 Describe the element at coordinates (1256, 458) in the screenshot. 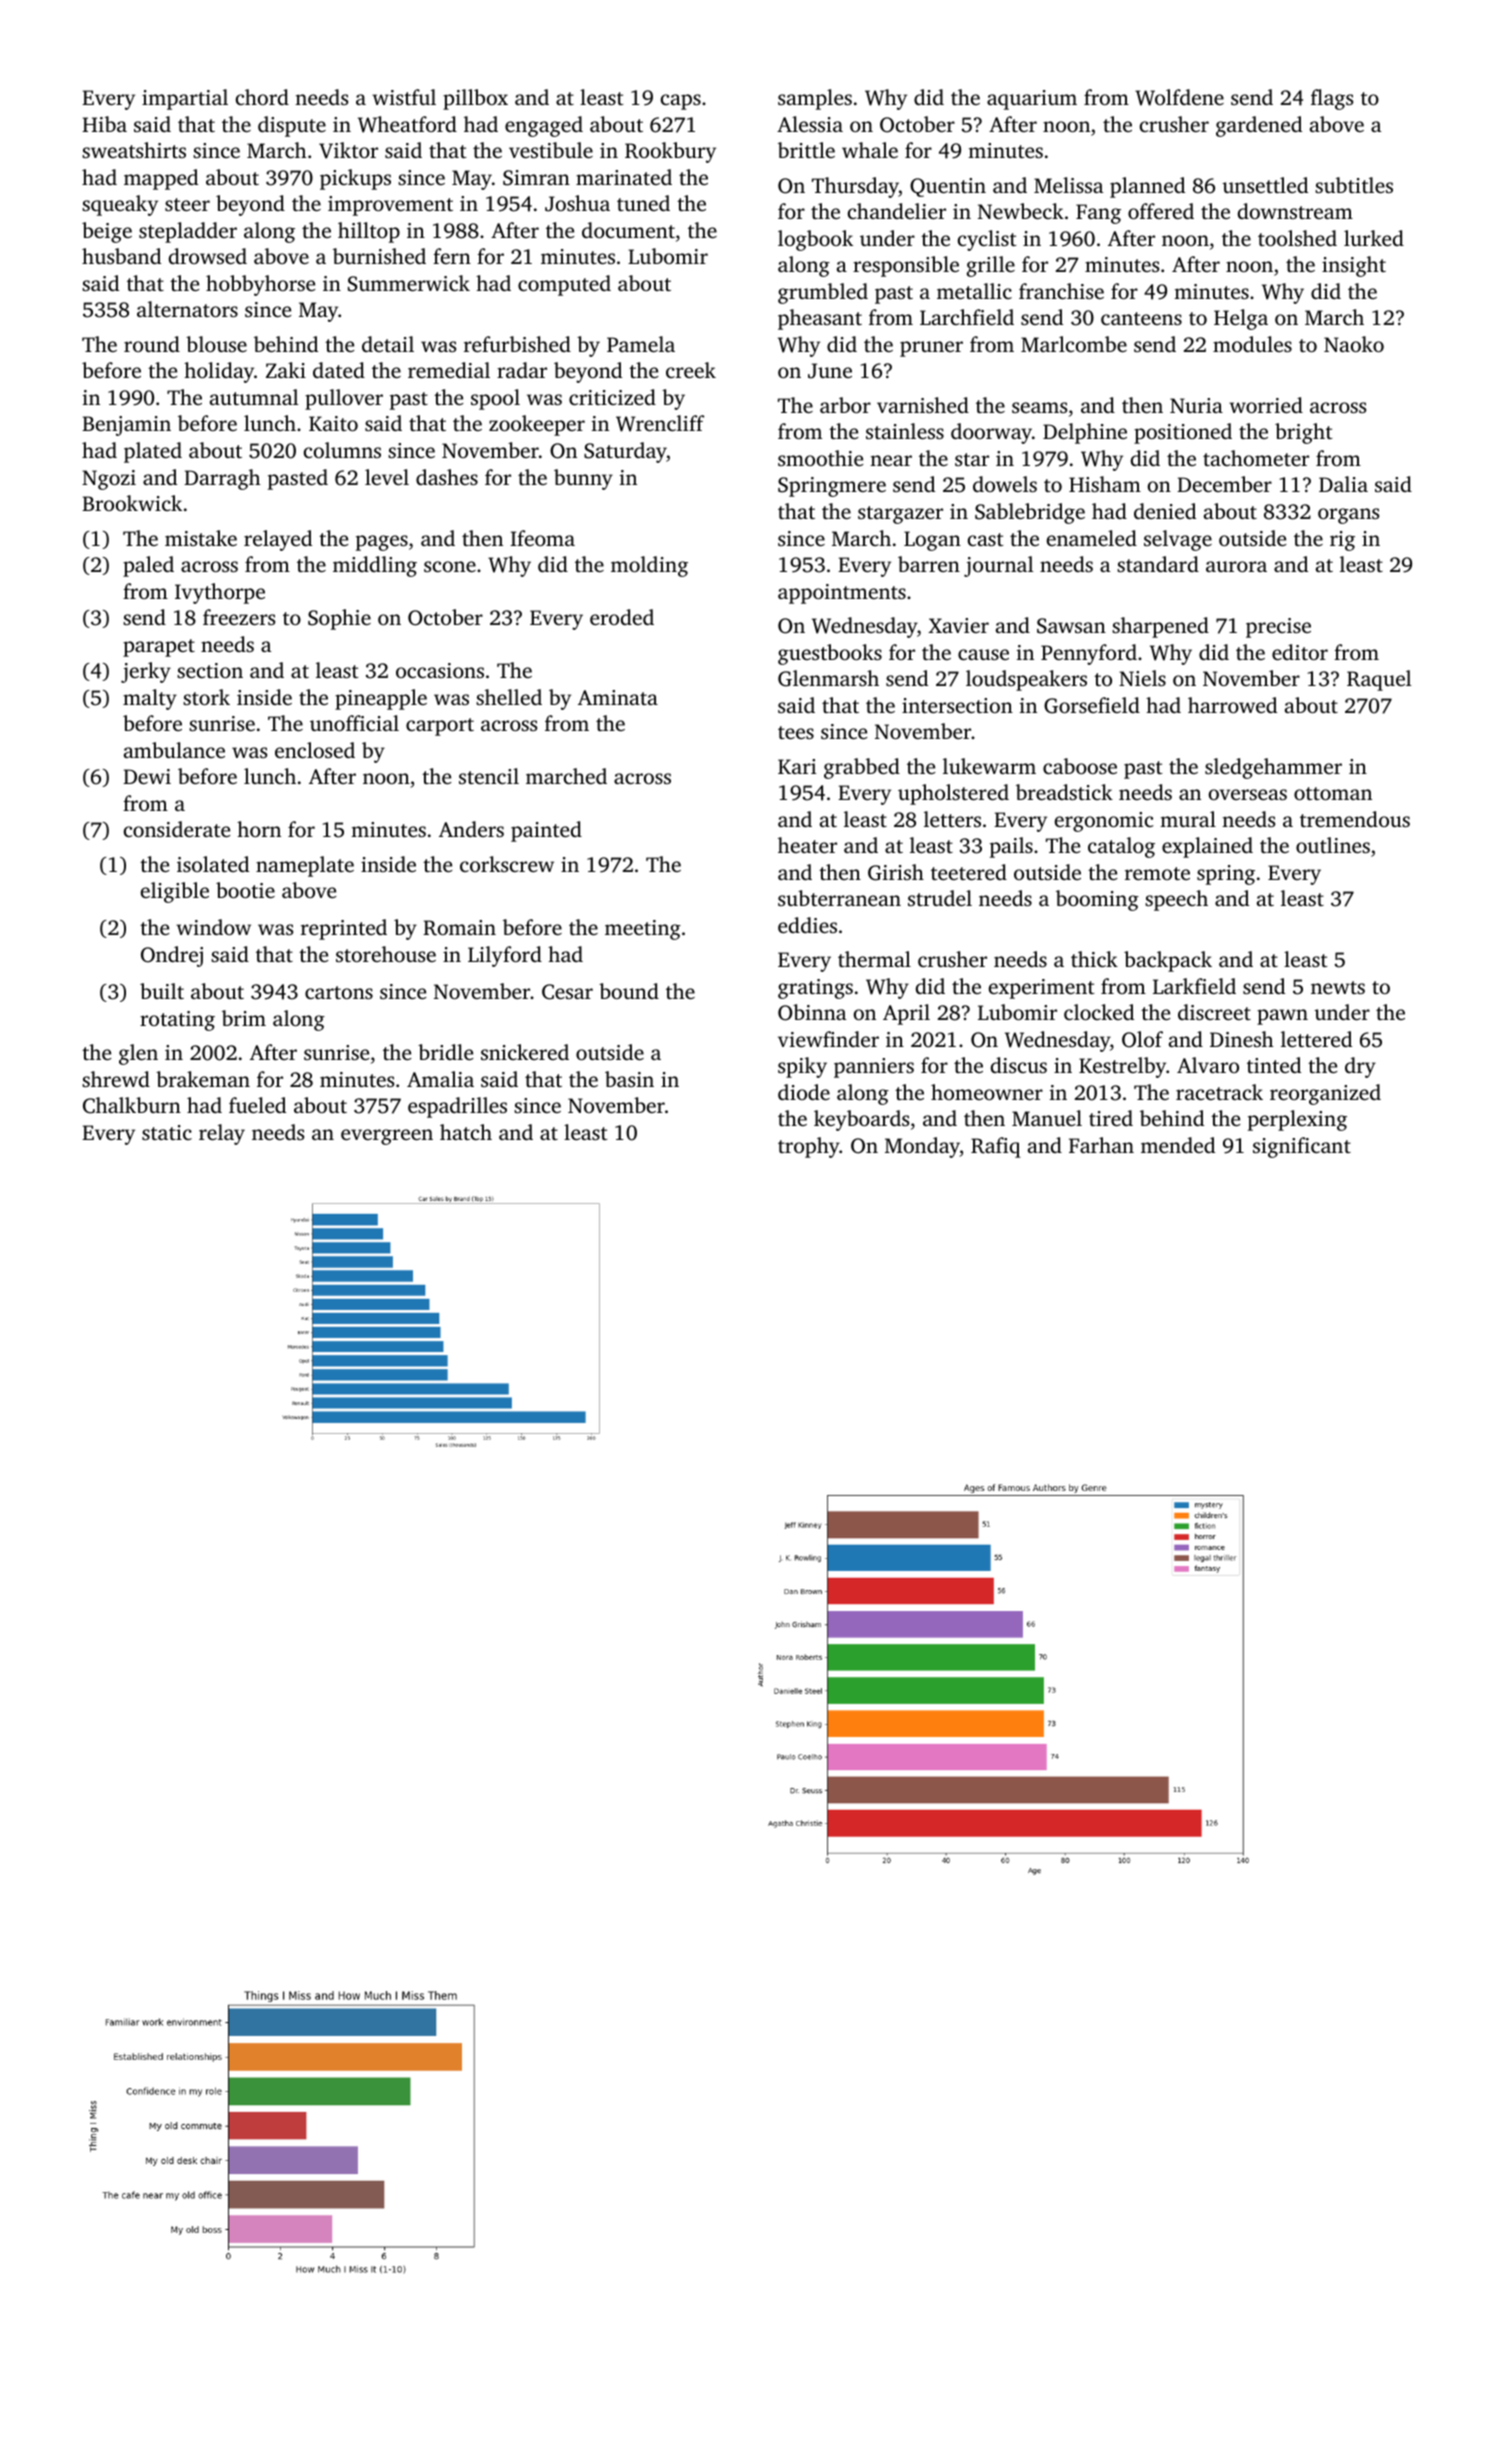

I see `tachometer` at that location.
